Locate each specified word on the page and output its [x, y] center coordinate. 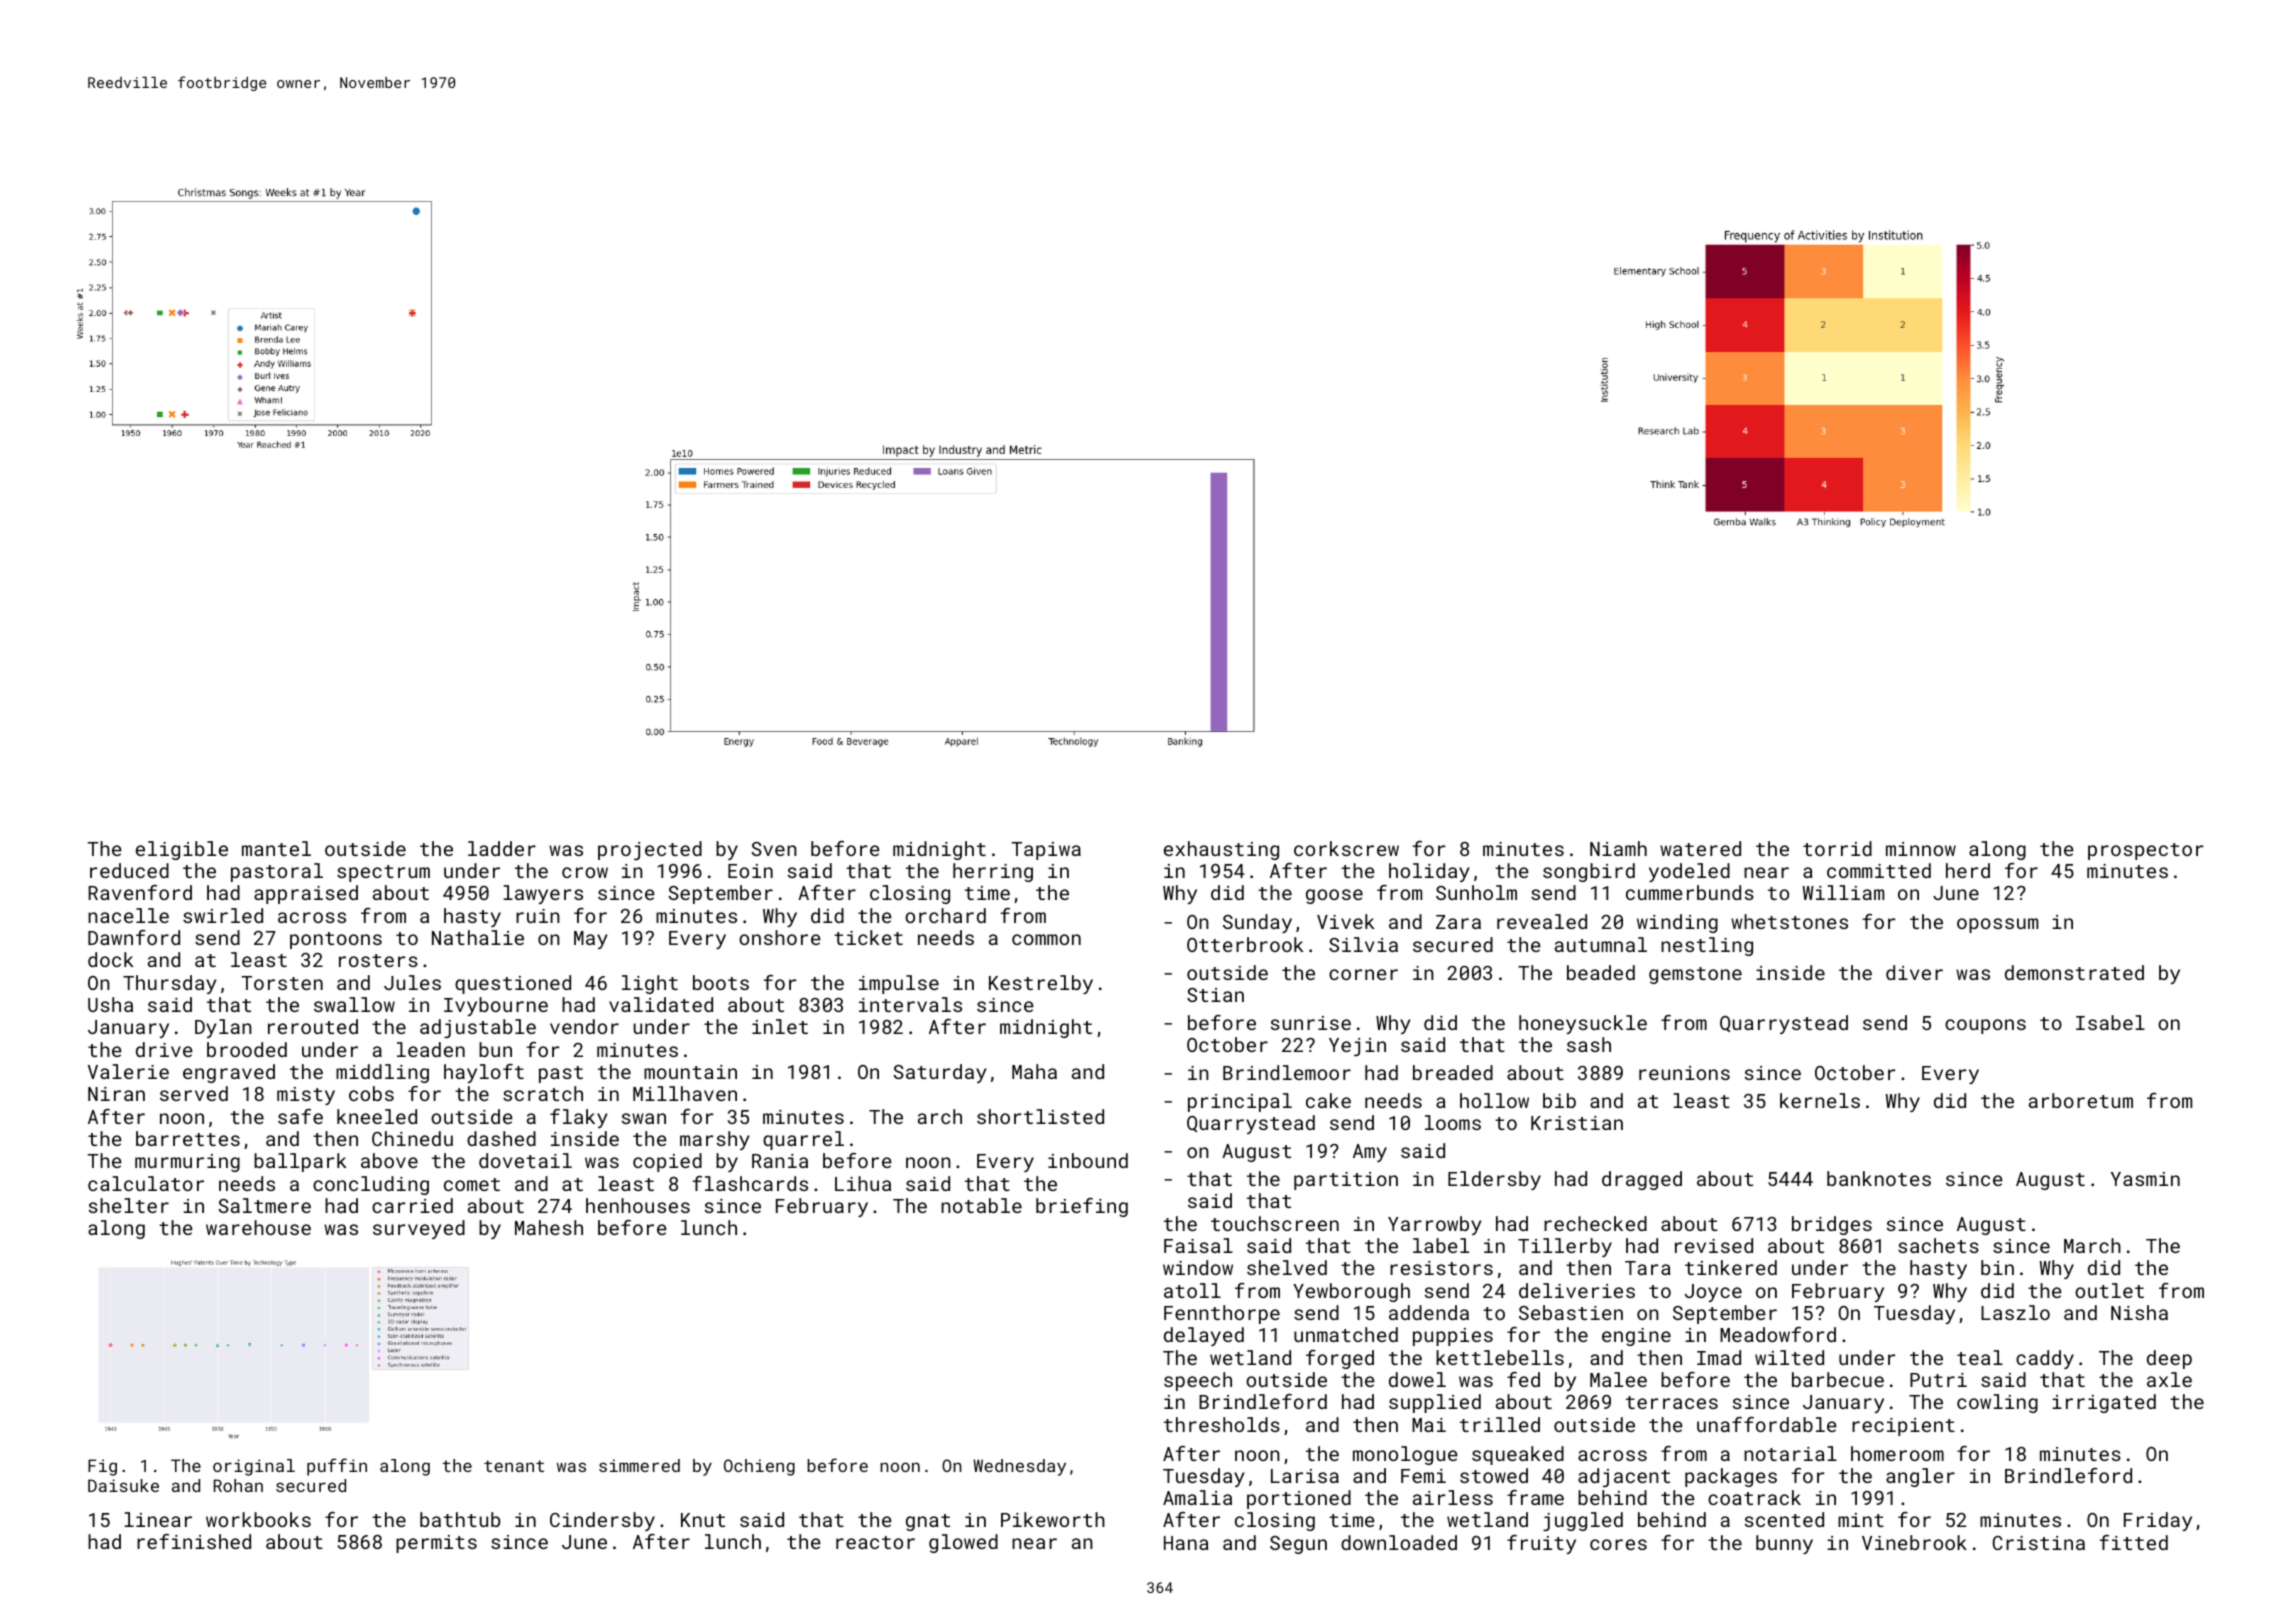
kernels [1820, 1100]
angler [1920, 1477]
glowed [963, 1543]
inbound [1088, 1160]
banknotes [1879, 1178]
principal [1240, 1102]
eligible [182, 850]
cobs [371, 1093]
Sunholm [1476, 892]
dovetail [525, 1160]
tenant [514, 1466]
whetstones [1789, 921]
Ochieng [759, 1467]
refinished [194, 1541]
